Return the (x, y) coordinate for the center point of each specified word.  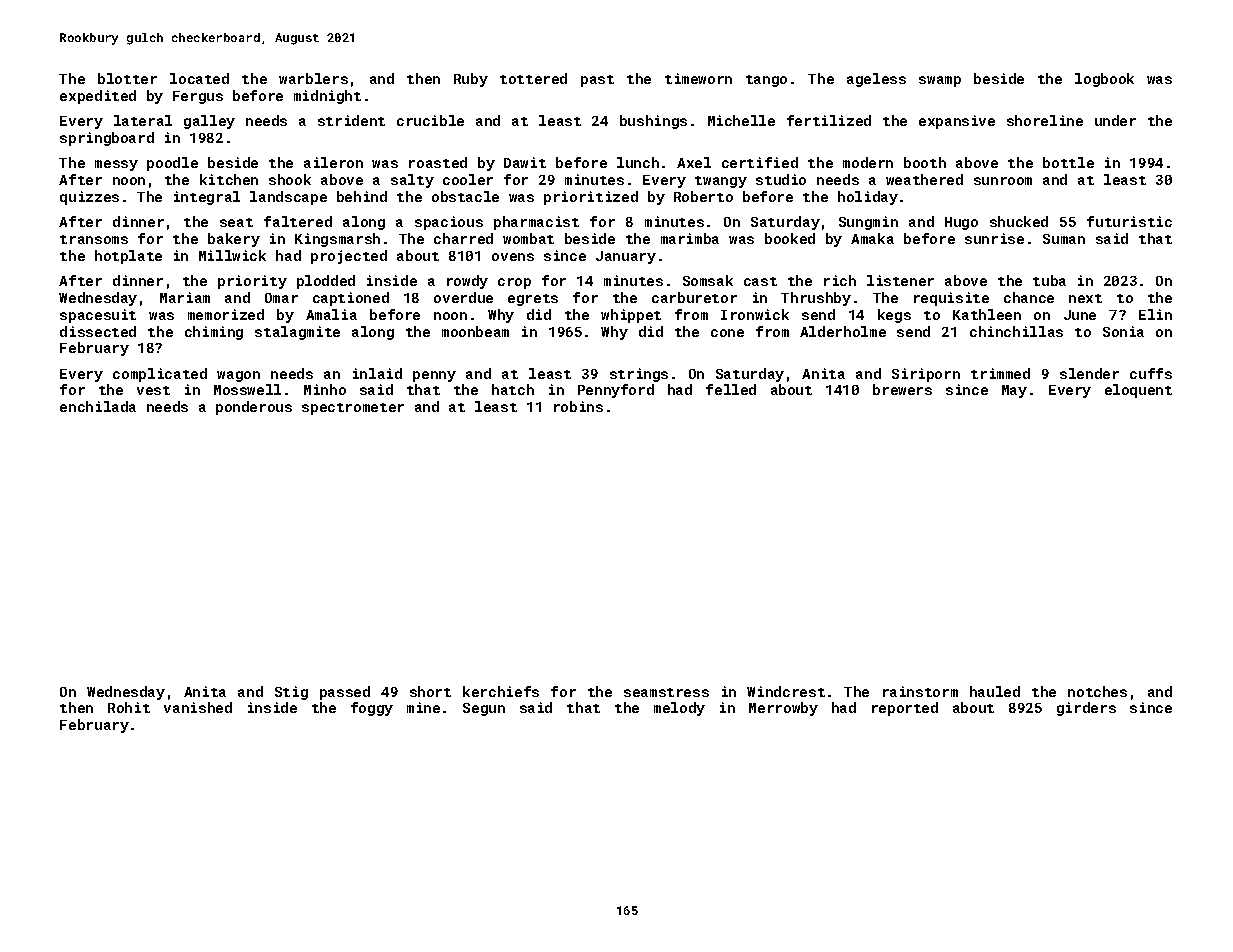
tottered (533, 78)
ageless (876, 80)
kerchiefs (501, 691)
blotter (127, 78)
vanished (198, 707)
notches (1097, 691)
